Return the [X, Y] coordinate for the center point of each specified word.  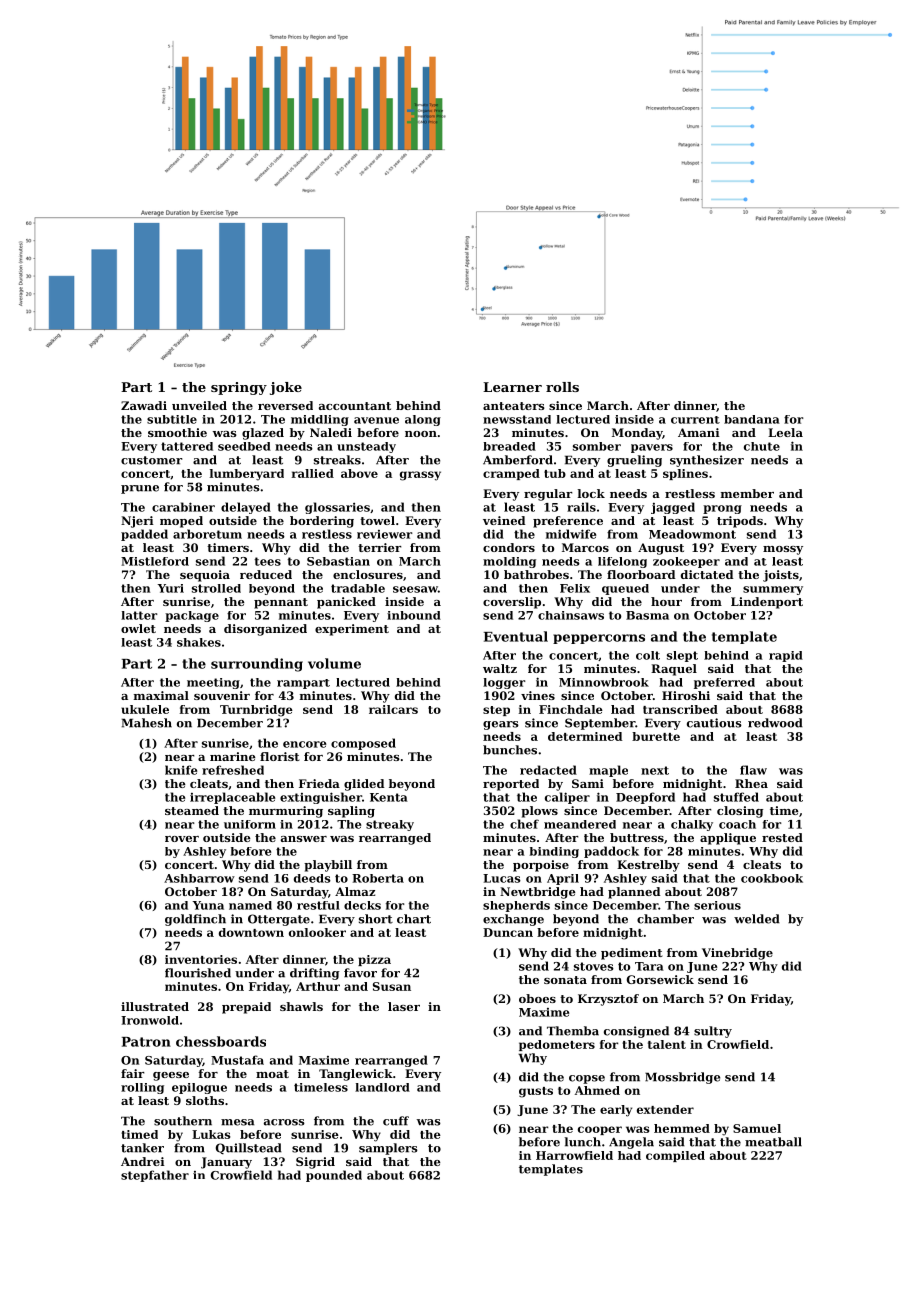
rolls [562, 387]
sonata [565, 980]
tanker [142, 1148]
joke [286, 388]
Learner [512, 387]
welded [757, 919]
